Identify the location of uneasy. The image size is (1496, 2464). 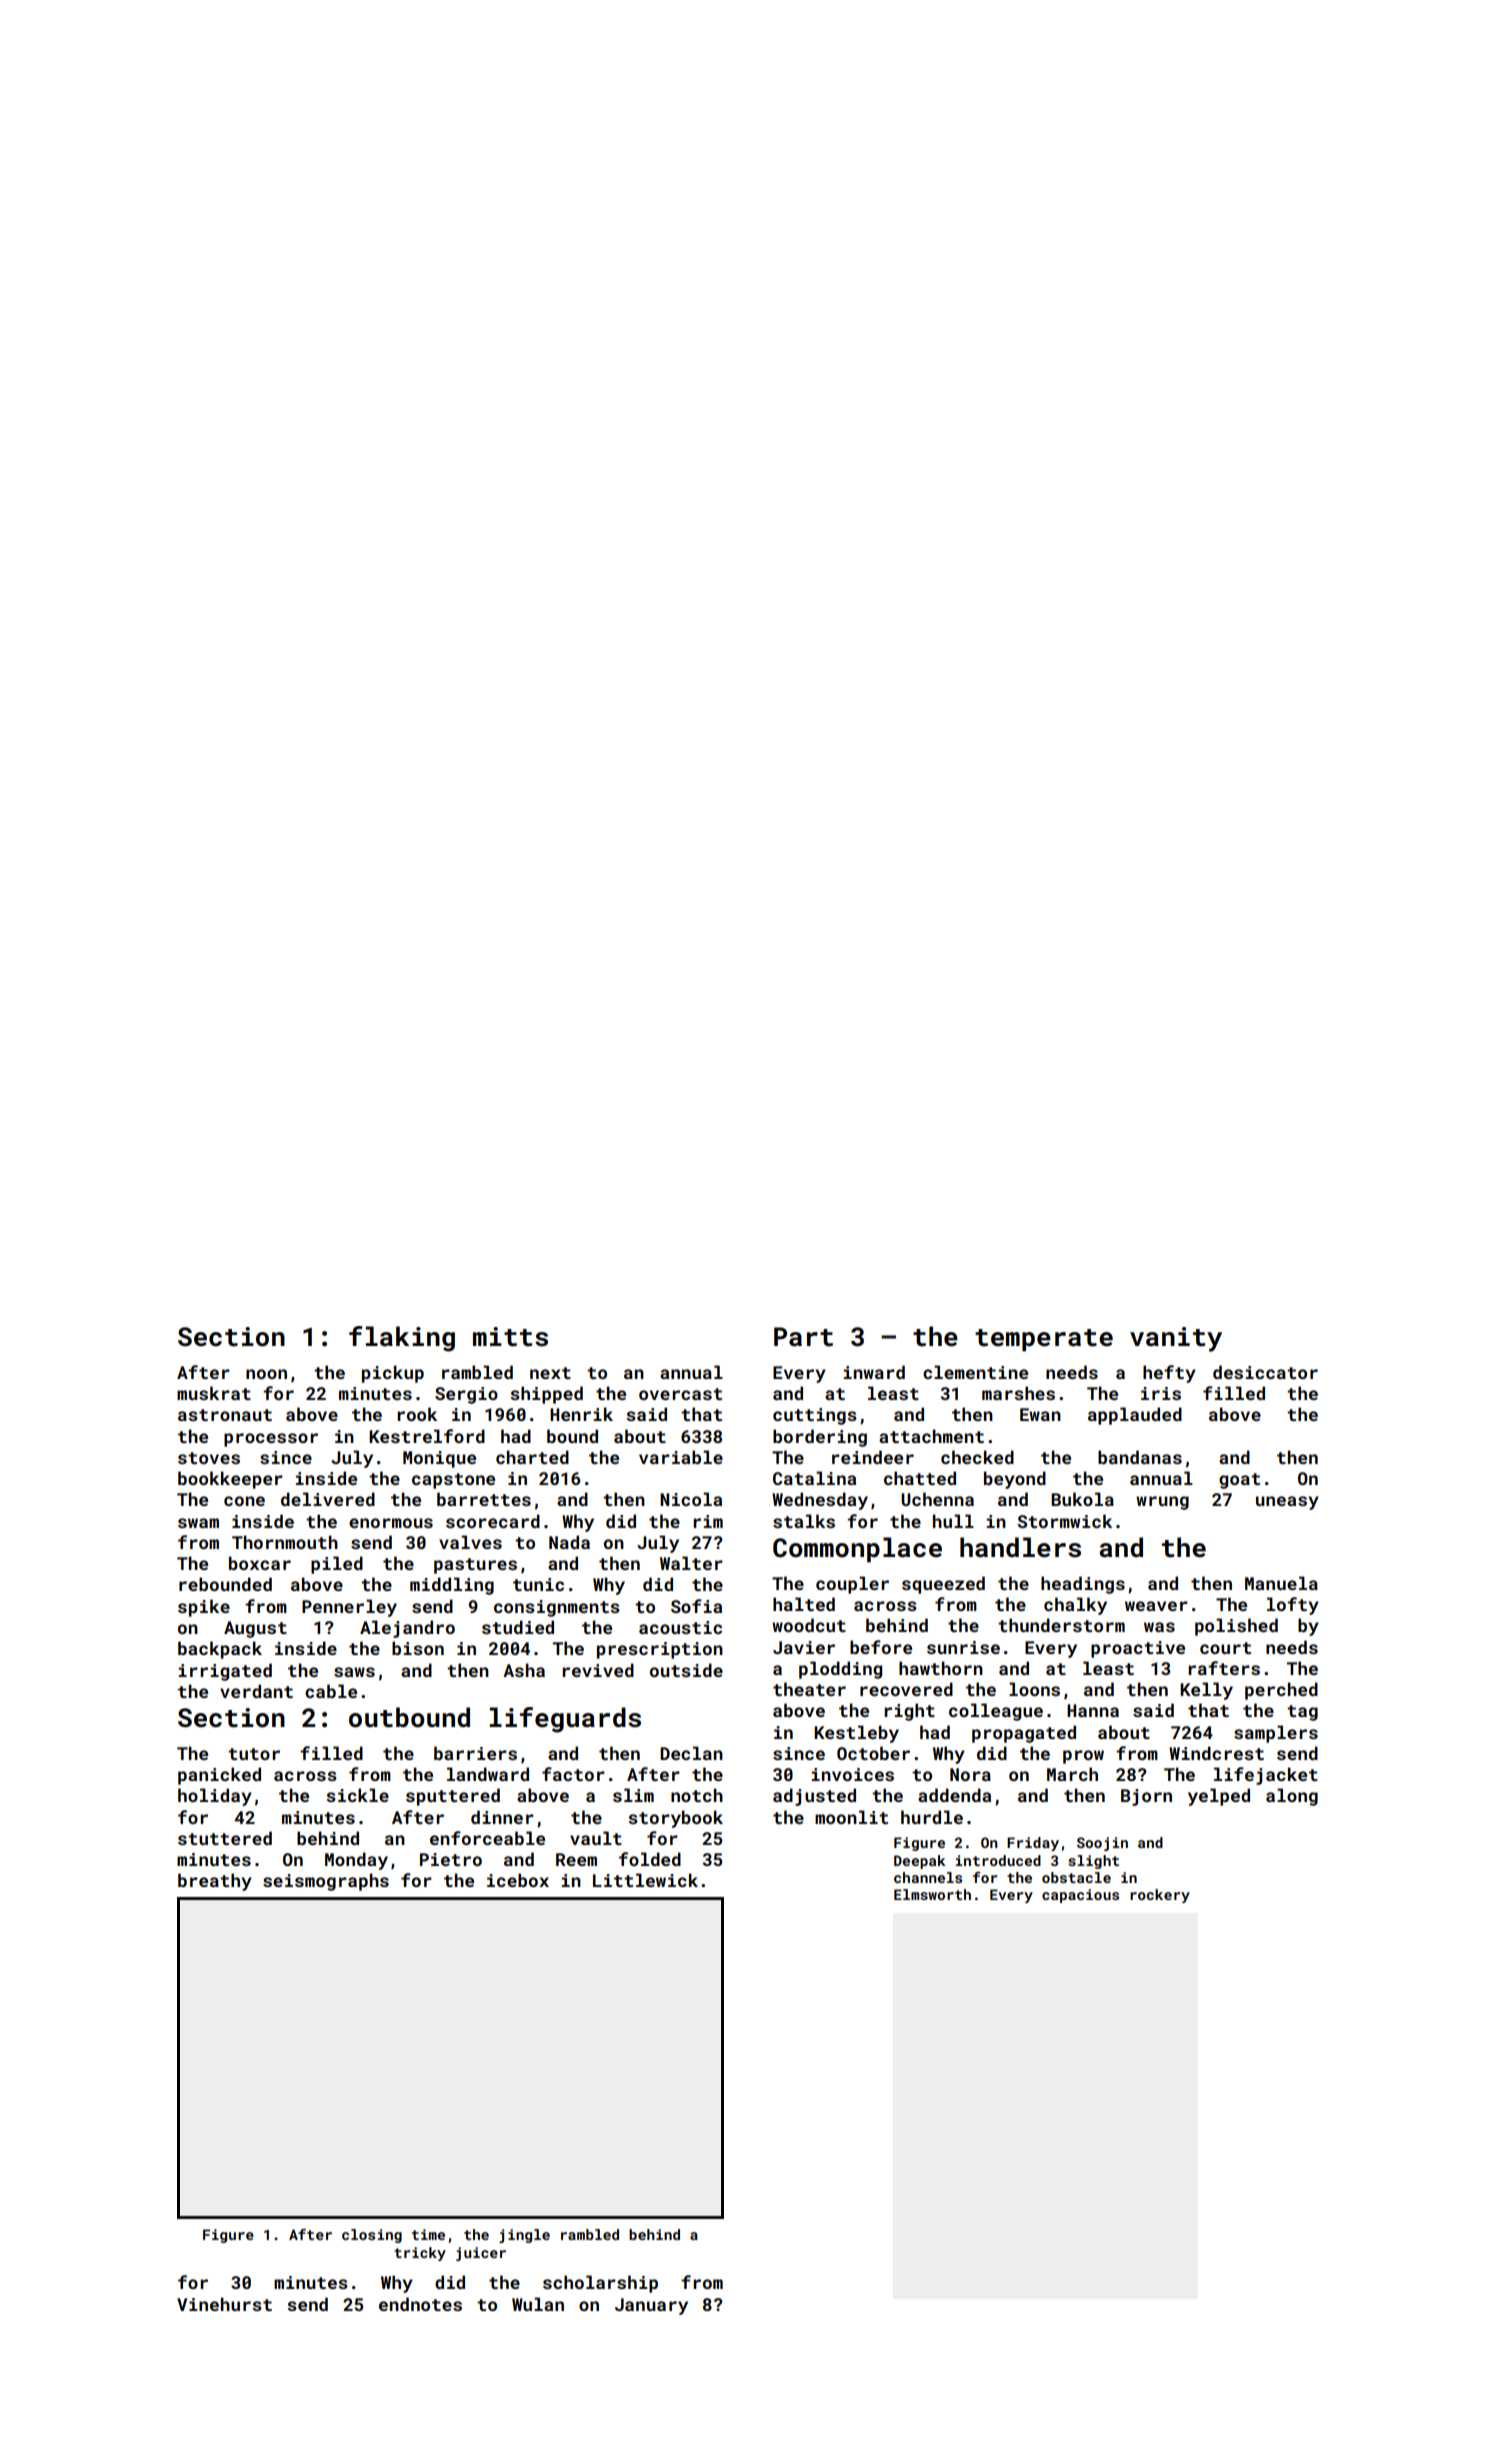
(1287, 1503).
